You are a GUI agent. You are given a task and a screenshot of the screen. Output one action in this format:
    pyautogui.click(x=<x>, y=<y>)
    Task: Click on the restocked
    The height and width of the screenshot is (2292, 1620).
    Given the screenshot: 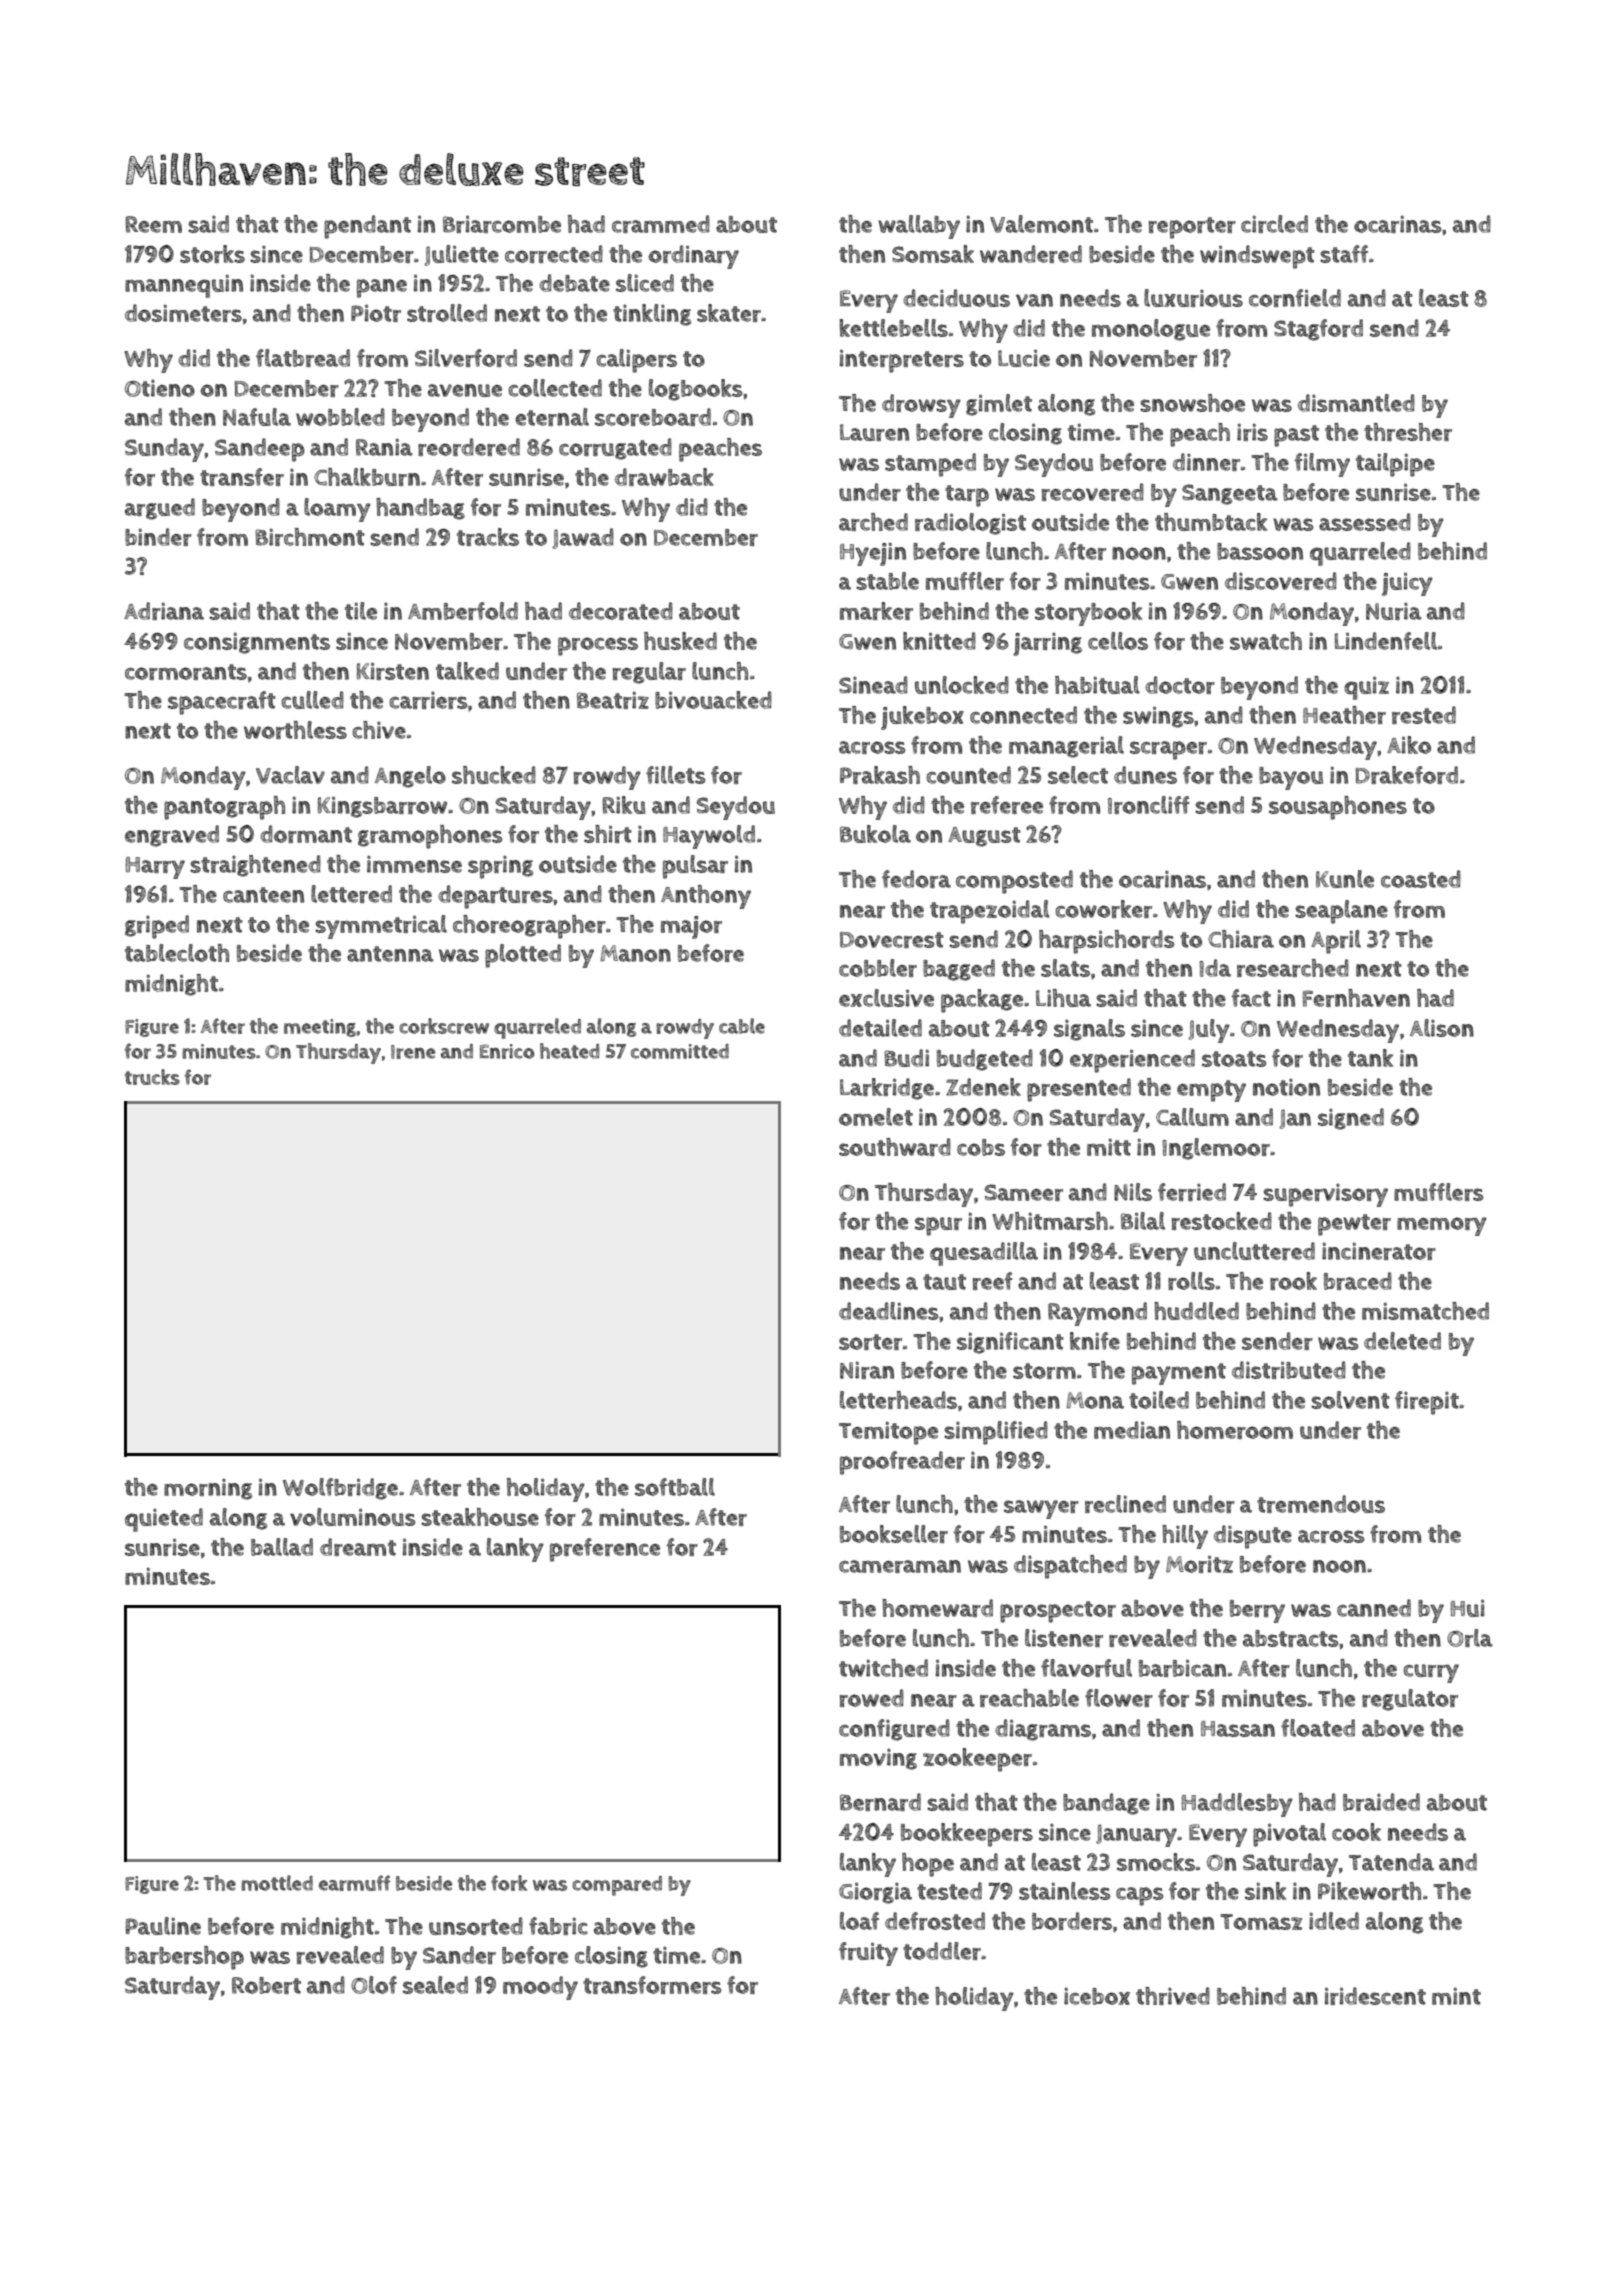 What is the action you would take?
    pyautogui.click(x=1222, y=1221)
